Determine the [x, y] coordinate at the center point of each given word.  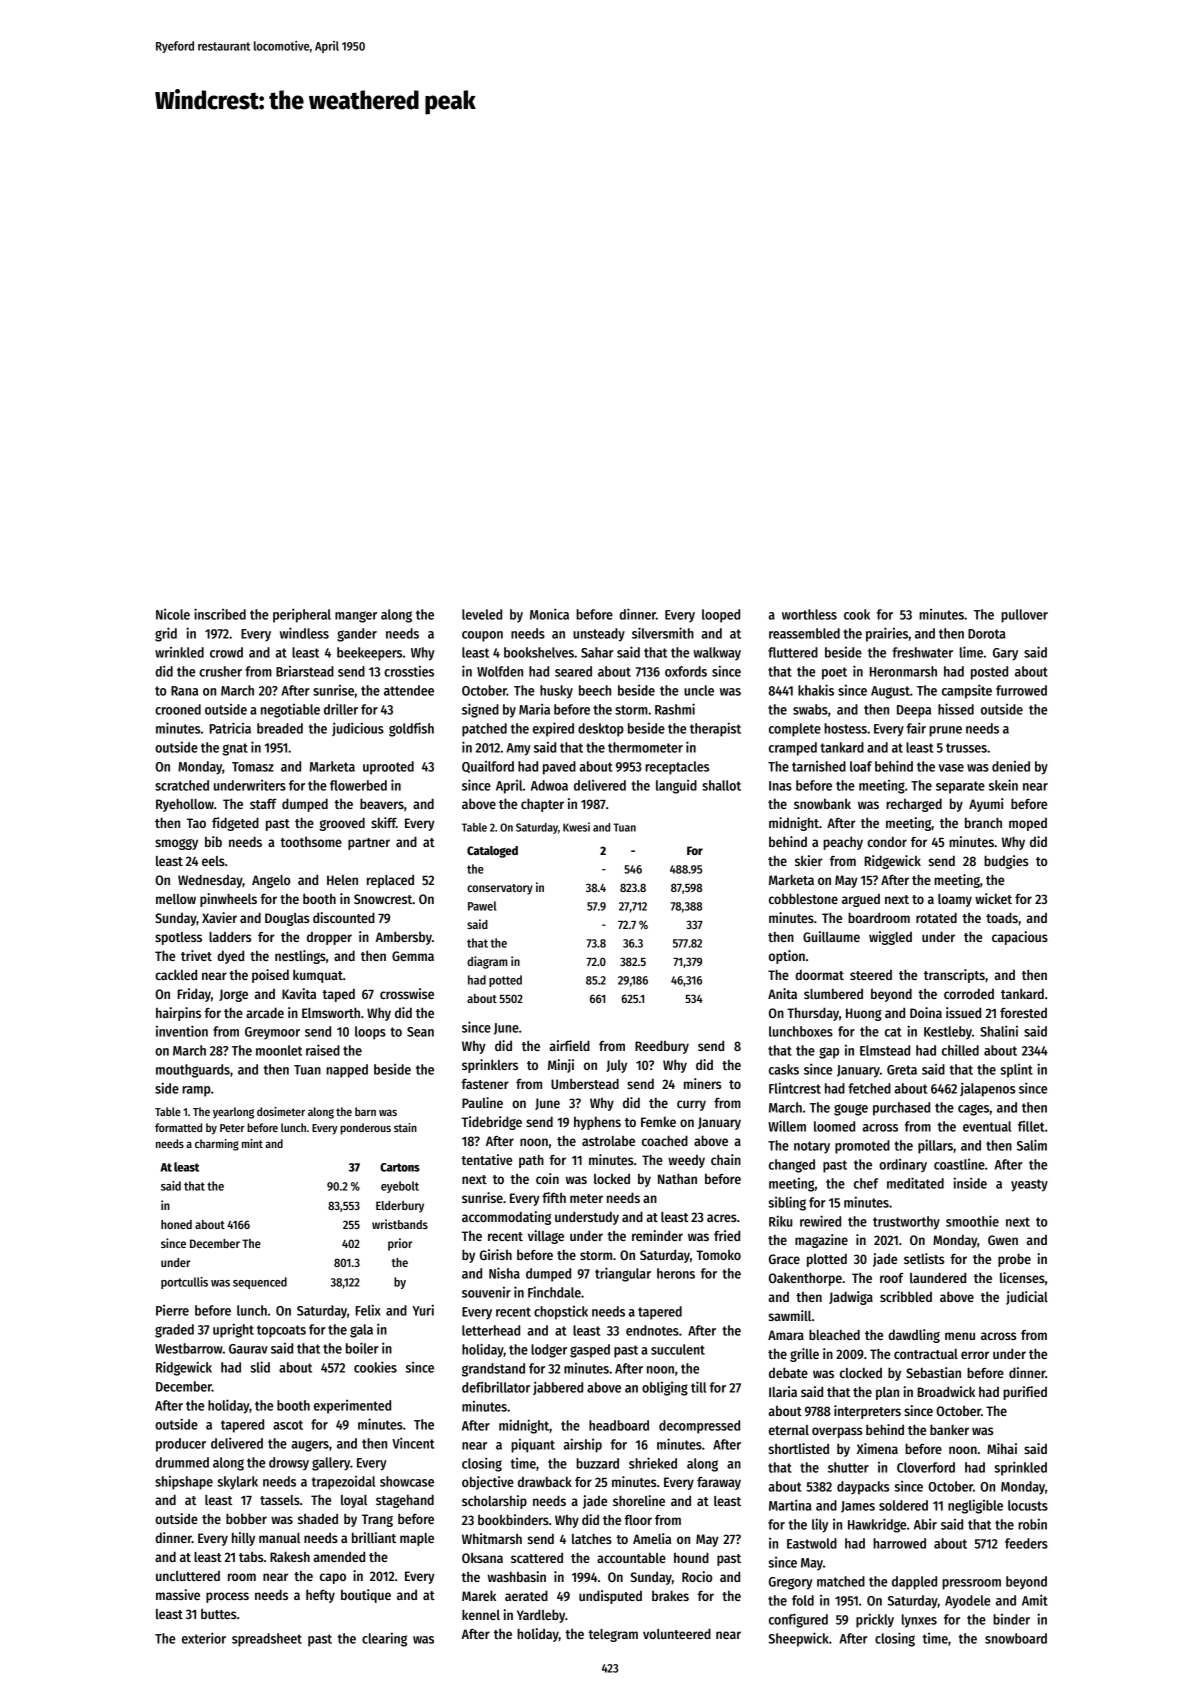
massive [178, 1594]
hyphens [597, 1123]
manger [356, 617]
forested [1023, 1012]
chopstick [561, 1313]
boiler [362, 1348]
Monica [549, 614]
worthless [809, 614]
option [787, 957]
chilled [960, 1050]
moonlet [279, 1050]
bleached [834, 1334]
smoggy [176, 844]
